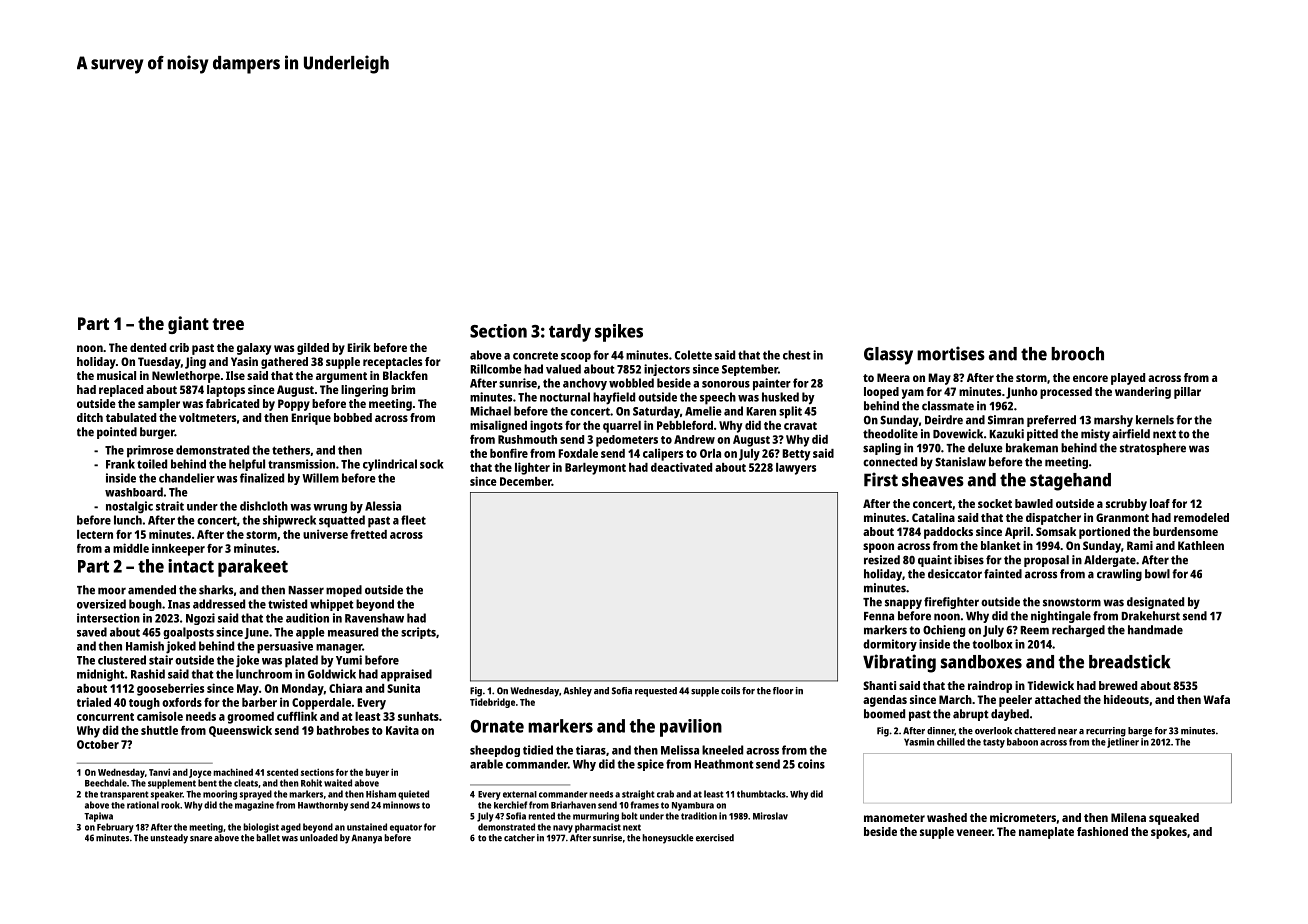 This screenshot has height=924, width=1308. Describe the element at coordinates (772, 384) in the screenshot. I see `painter` at that location.
